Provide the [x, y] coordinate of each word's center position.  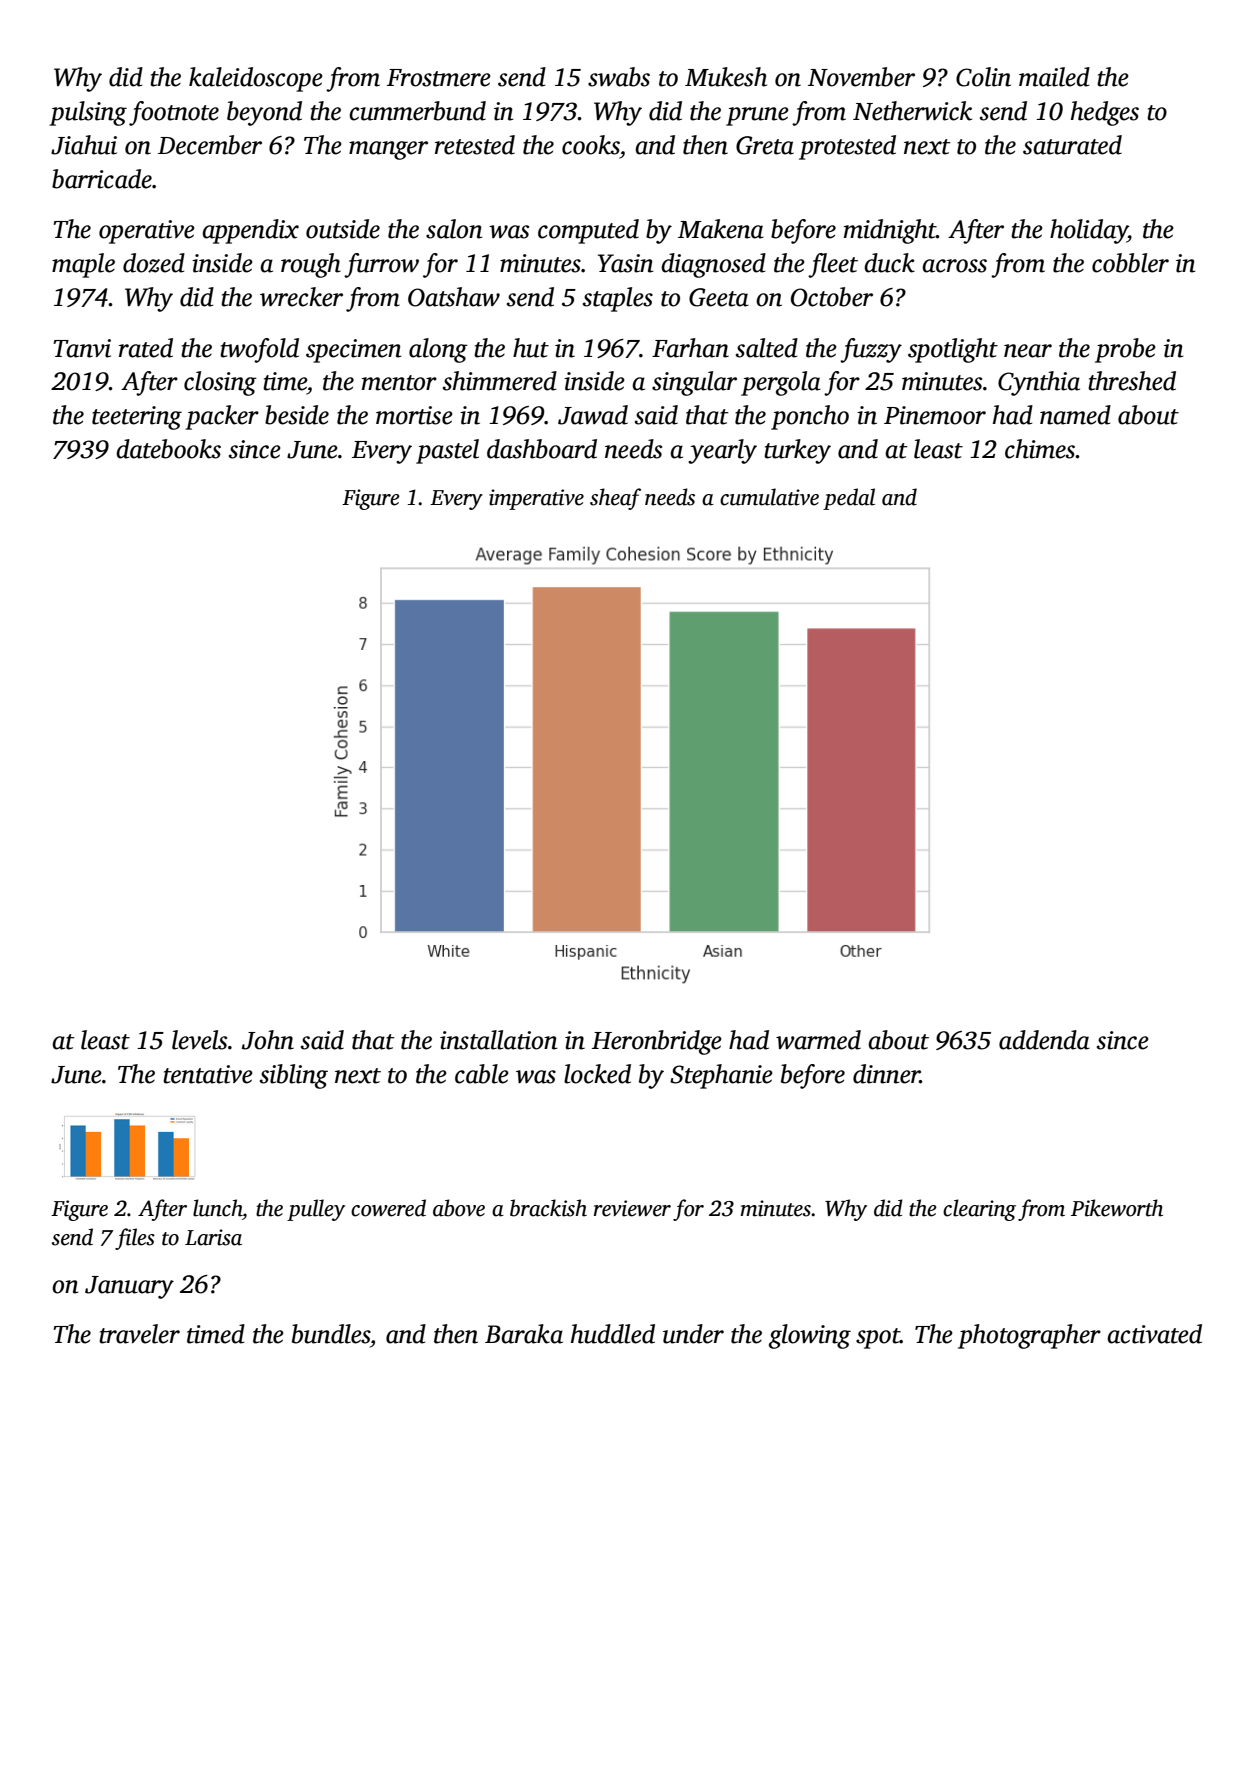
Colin [983, 77]
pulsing [88, 113]
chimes [1040, 449]
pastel [447, 451]
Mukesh [726, 77]
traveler [139, 1334]
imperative [536, 499]
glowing [810, 1336]
